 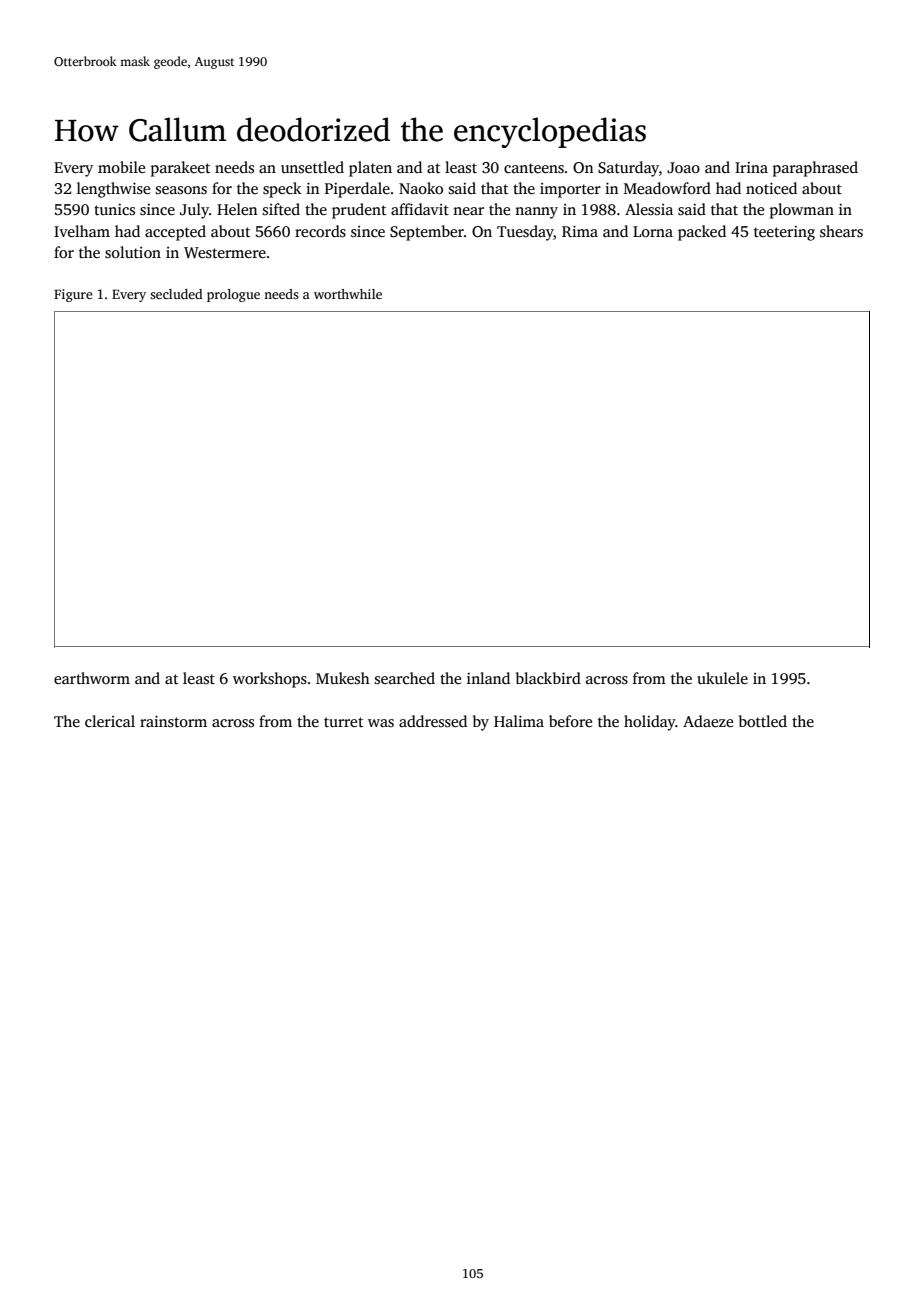 What do you see at coordinates (722, 678) in the screenshot?
I see `ukulele` at bounding box center [722, 678].
